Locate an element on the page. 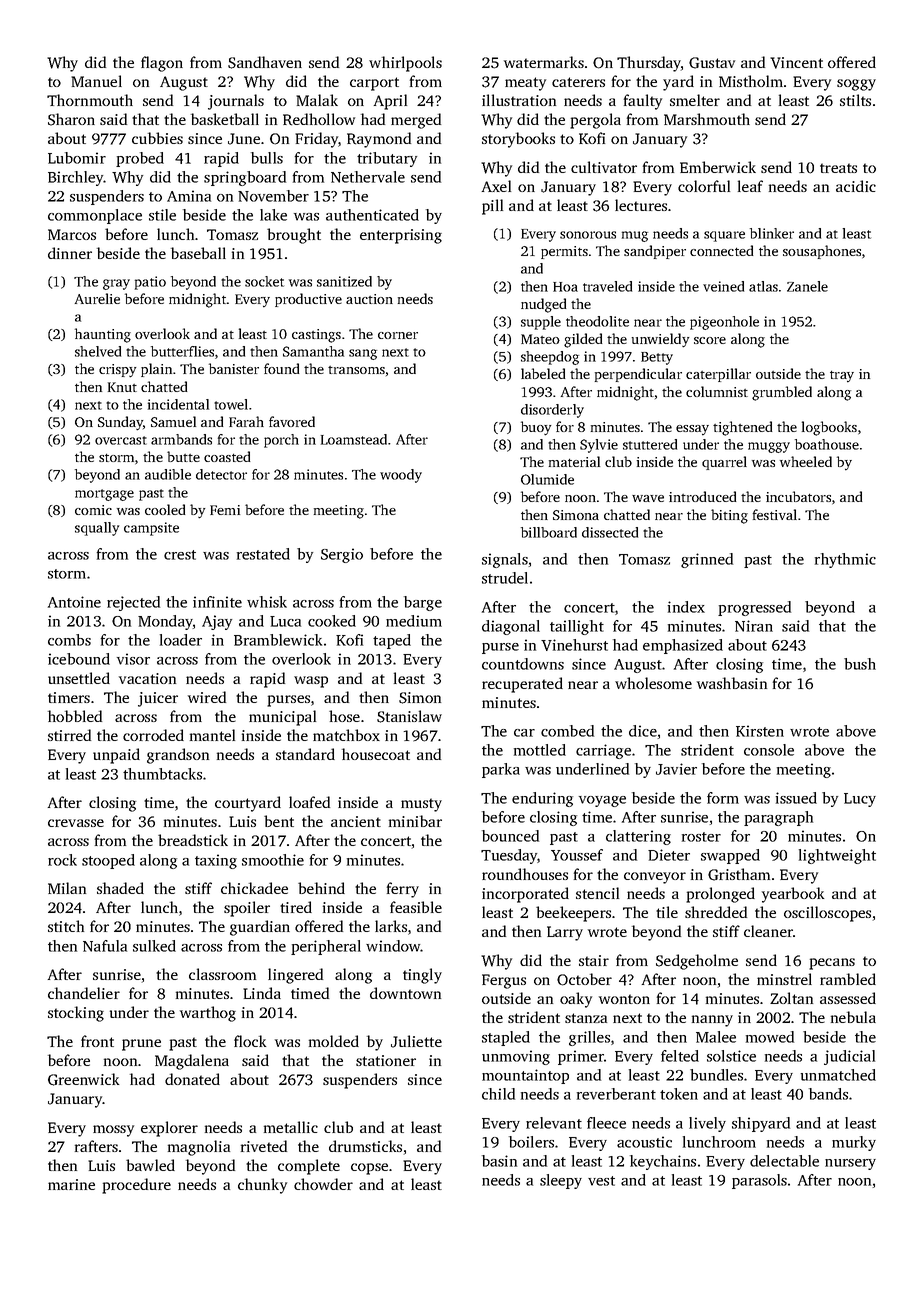 The image size is (924, 1308). ferry is located at coordinates (403, 890).
